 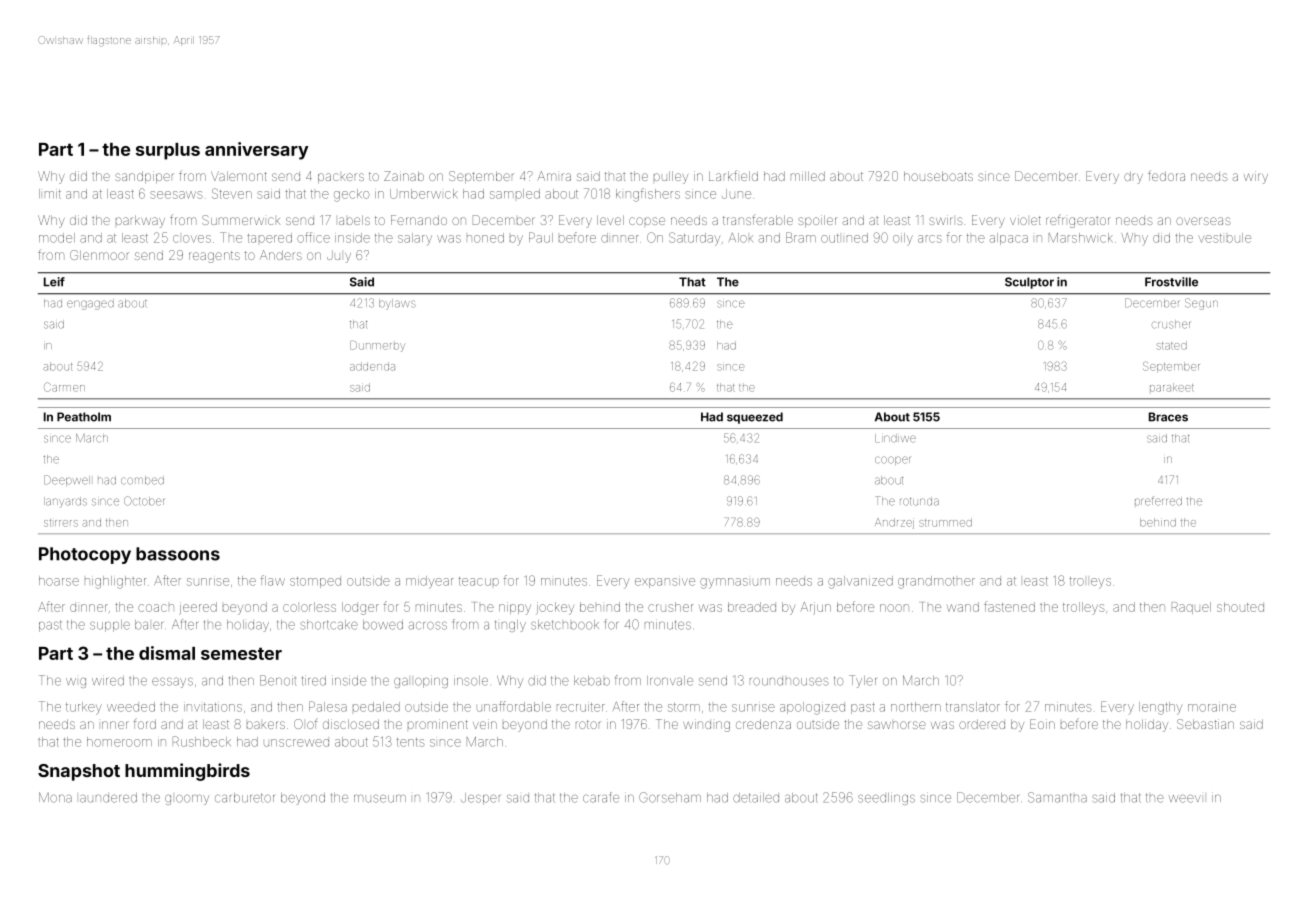 I want to click on squeezed, so click(x=755, y=418).
